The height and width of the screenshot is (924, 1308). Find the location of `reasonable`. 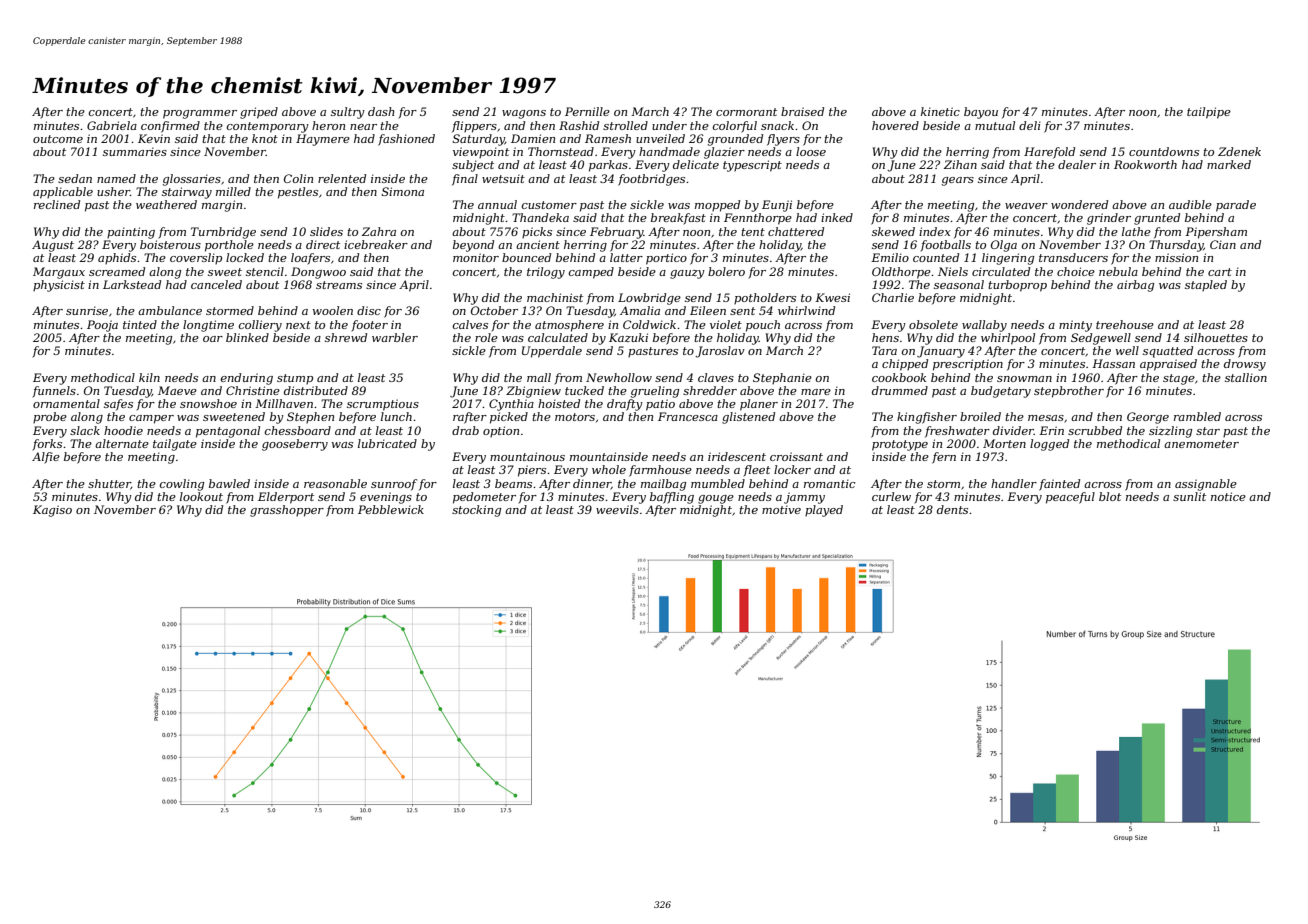

reasonable is located at coordinates (335, 483).
